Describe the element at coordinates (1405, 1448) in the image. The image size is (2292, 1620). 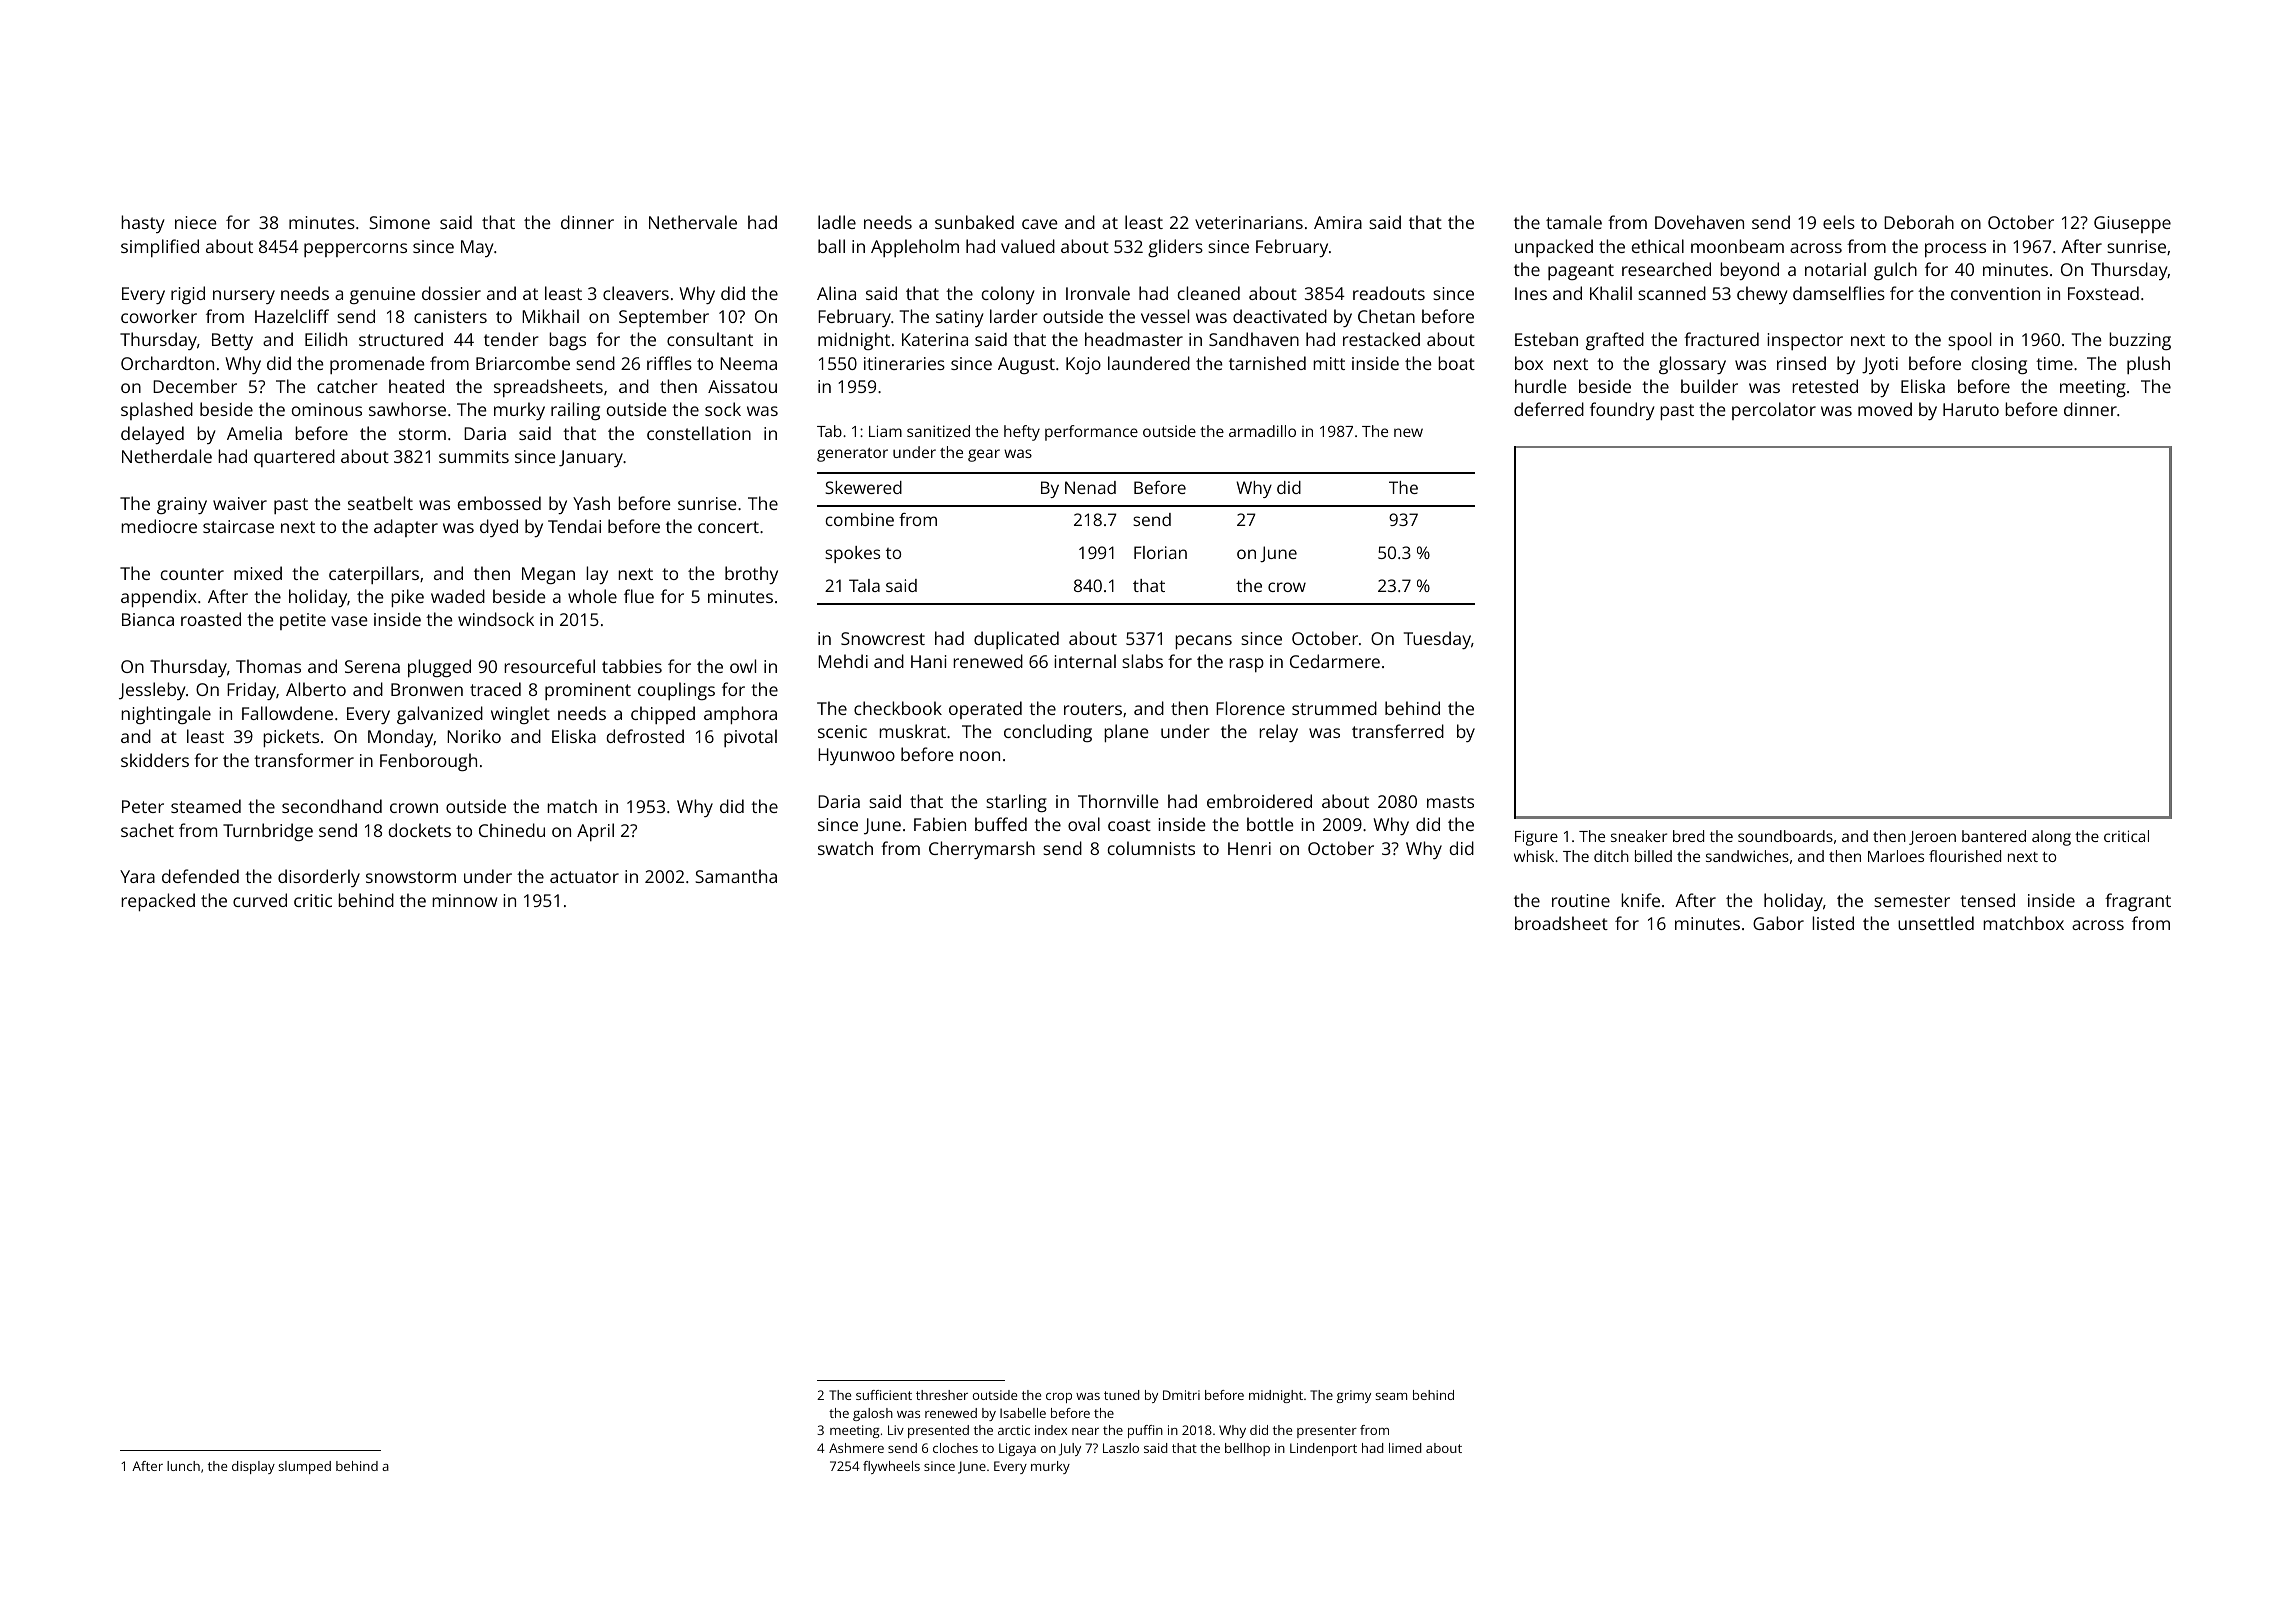
I see `limed` at that location.
